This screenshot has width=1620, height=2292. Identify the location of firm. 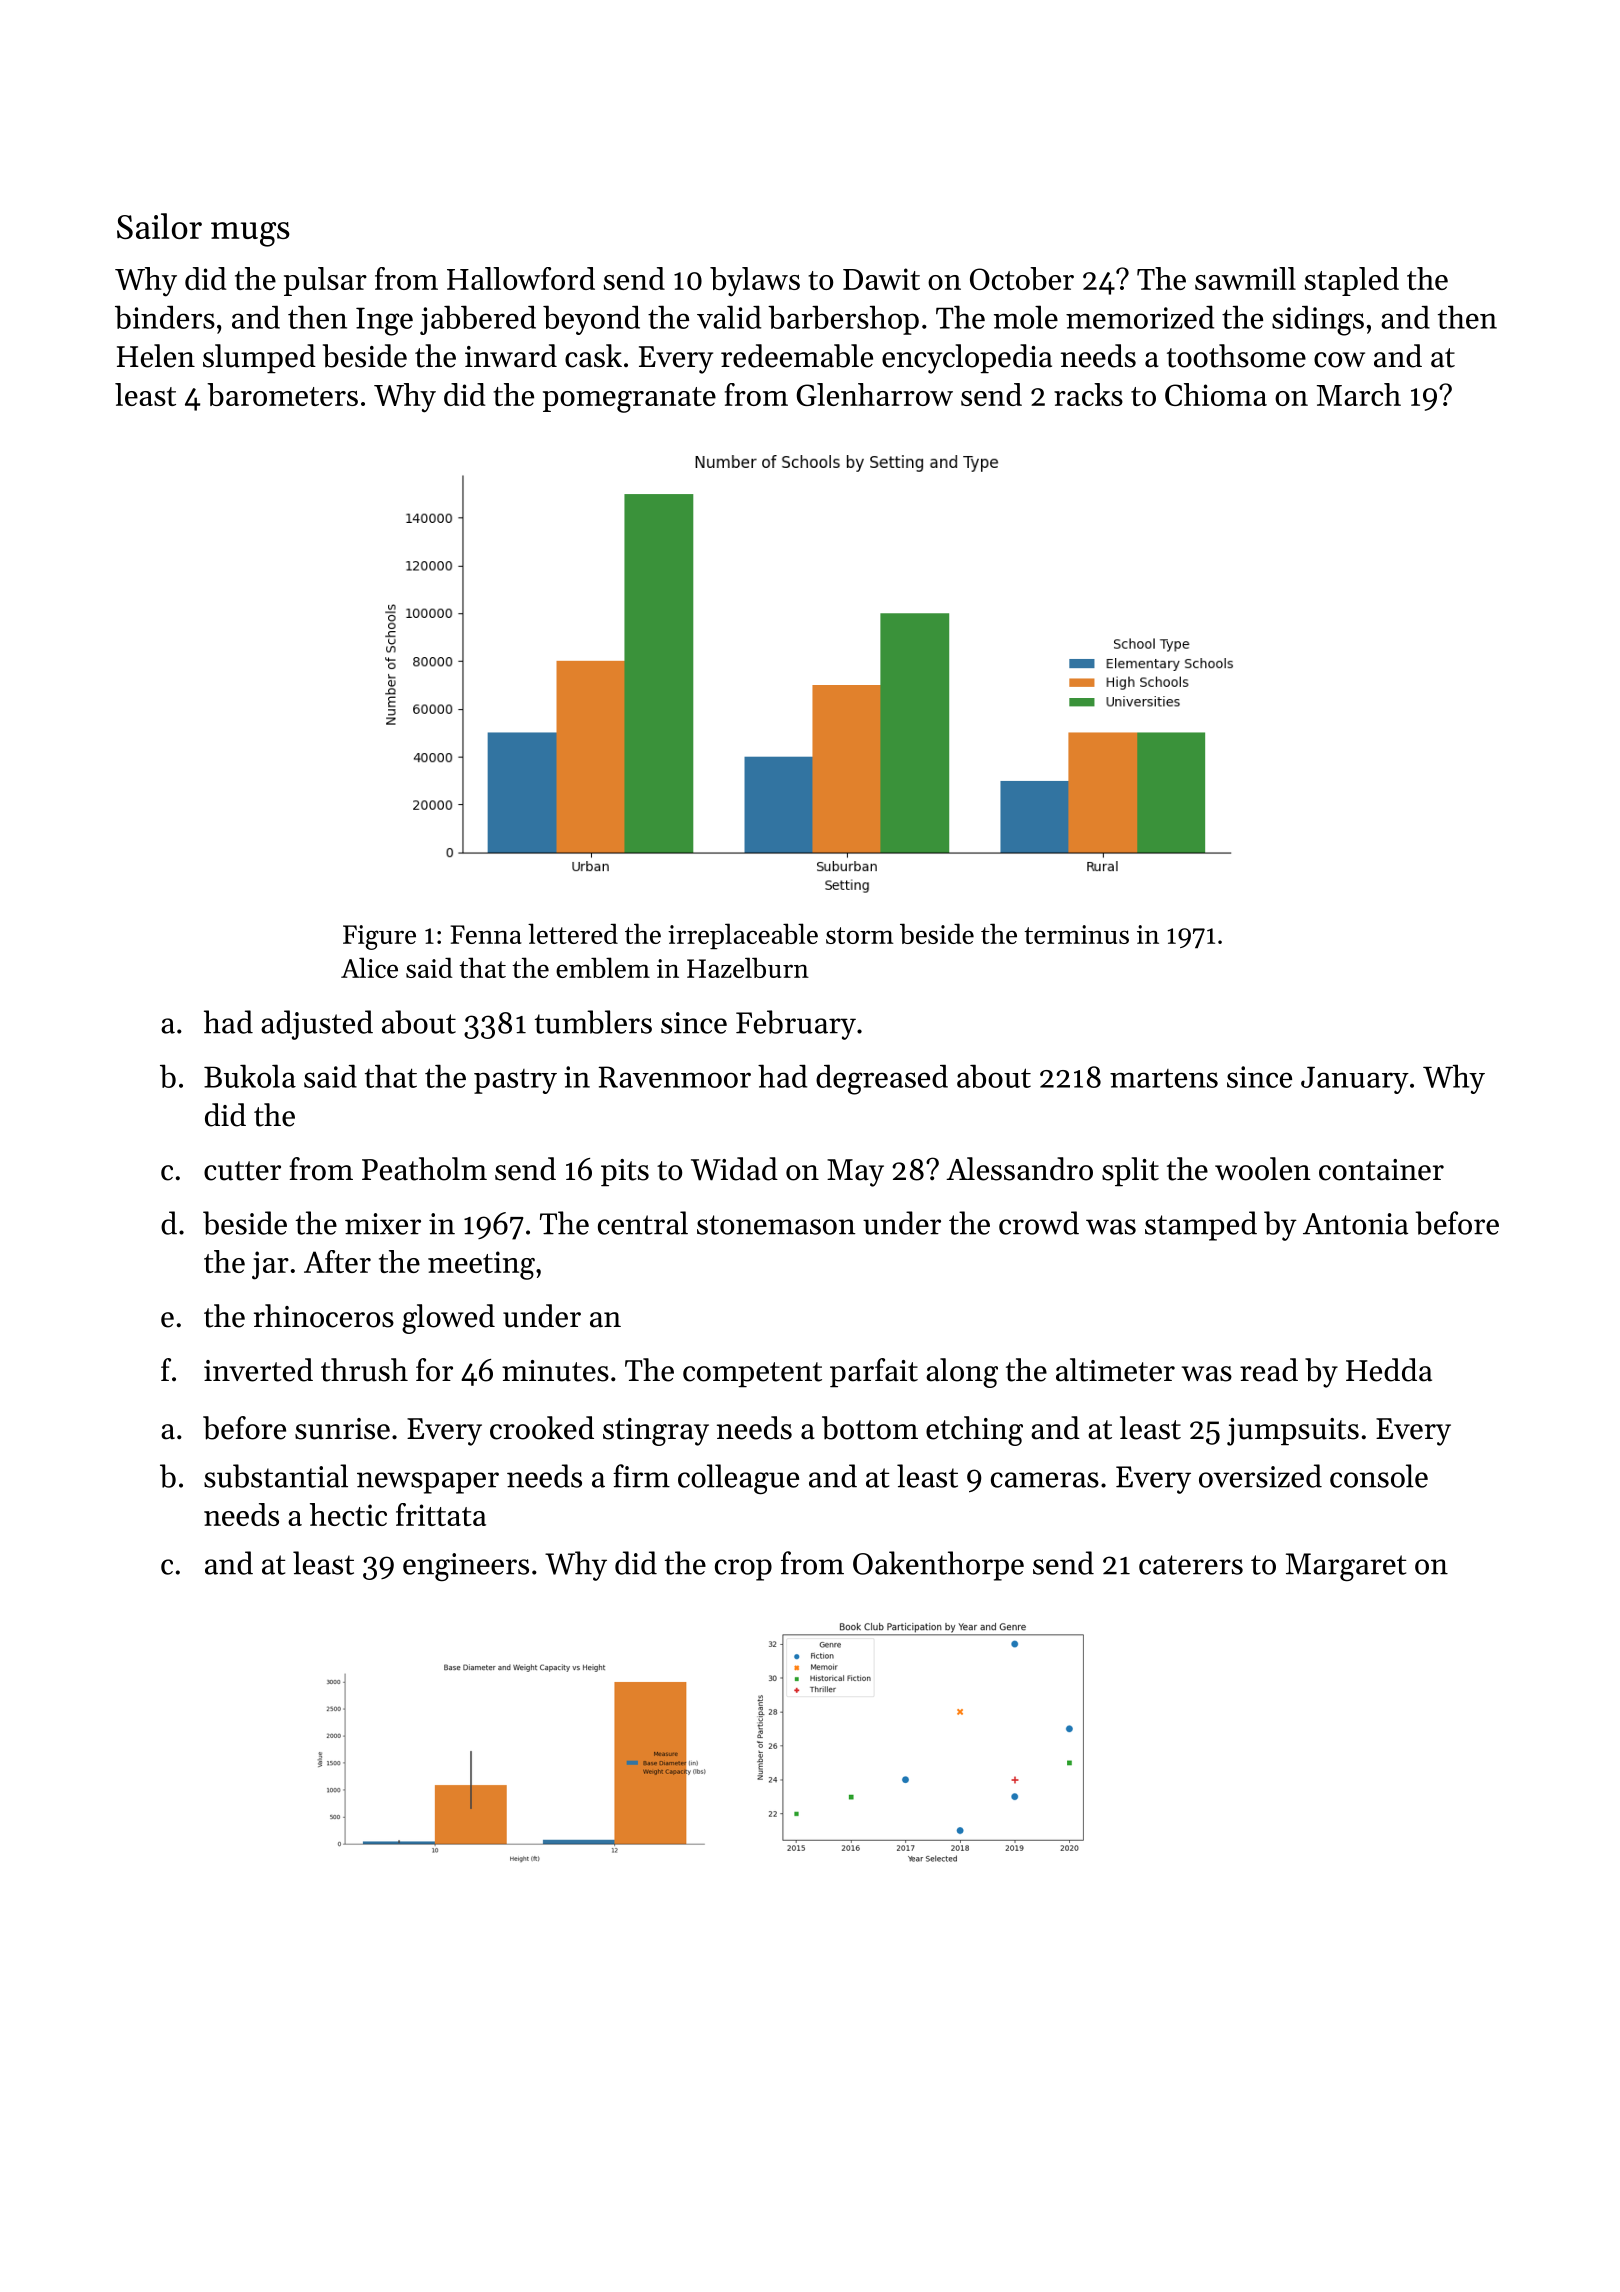
(641, 1476).
